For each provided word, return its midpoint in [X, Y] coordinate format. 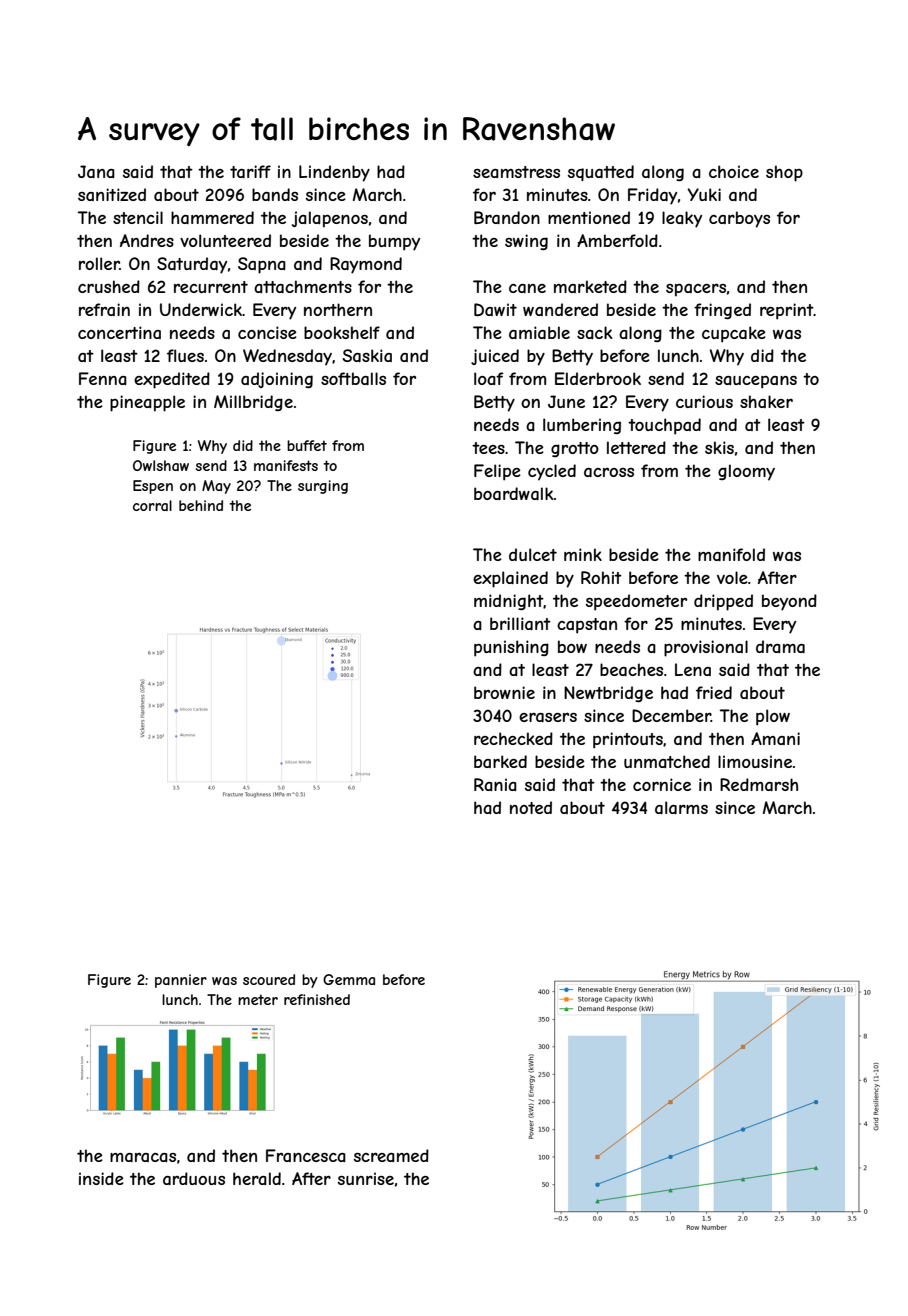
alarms [681, 807]
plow [773, 717]
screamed [391, 1155]
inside [101, 1178]
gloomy [746, 472]
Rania [495, 784]
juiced [495, 357]
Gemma [349, 979]
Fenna [103, 378]
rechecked [513, 738]
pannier [181, 981]
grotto [575, 449]
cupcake [734, 334]
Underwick [201, 309]
